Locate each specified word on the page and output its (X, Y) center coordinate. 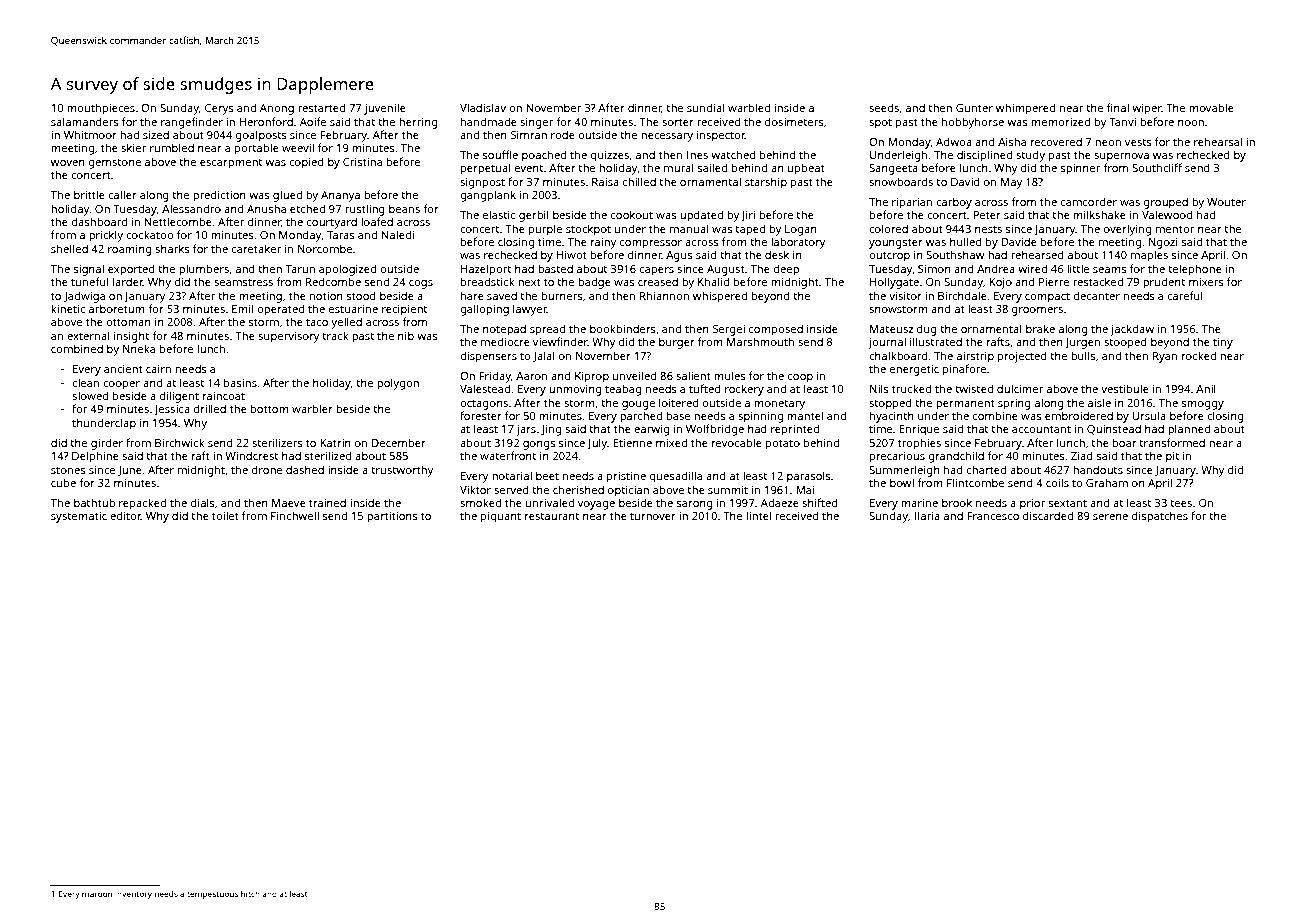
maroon (97, 894)
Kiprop (592, 377)
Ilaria (927, 515)
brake (1040, 328)
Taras (341, 235)
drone (267, 469)
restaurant (552, 516)
